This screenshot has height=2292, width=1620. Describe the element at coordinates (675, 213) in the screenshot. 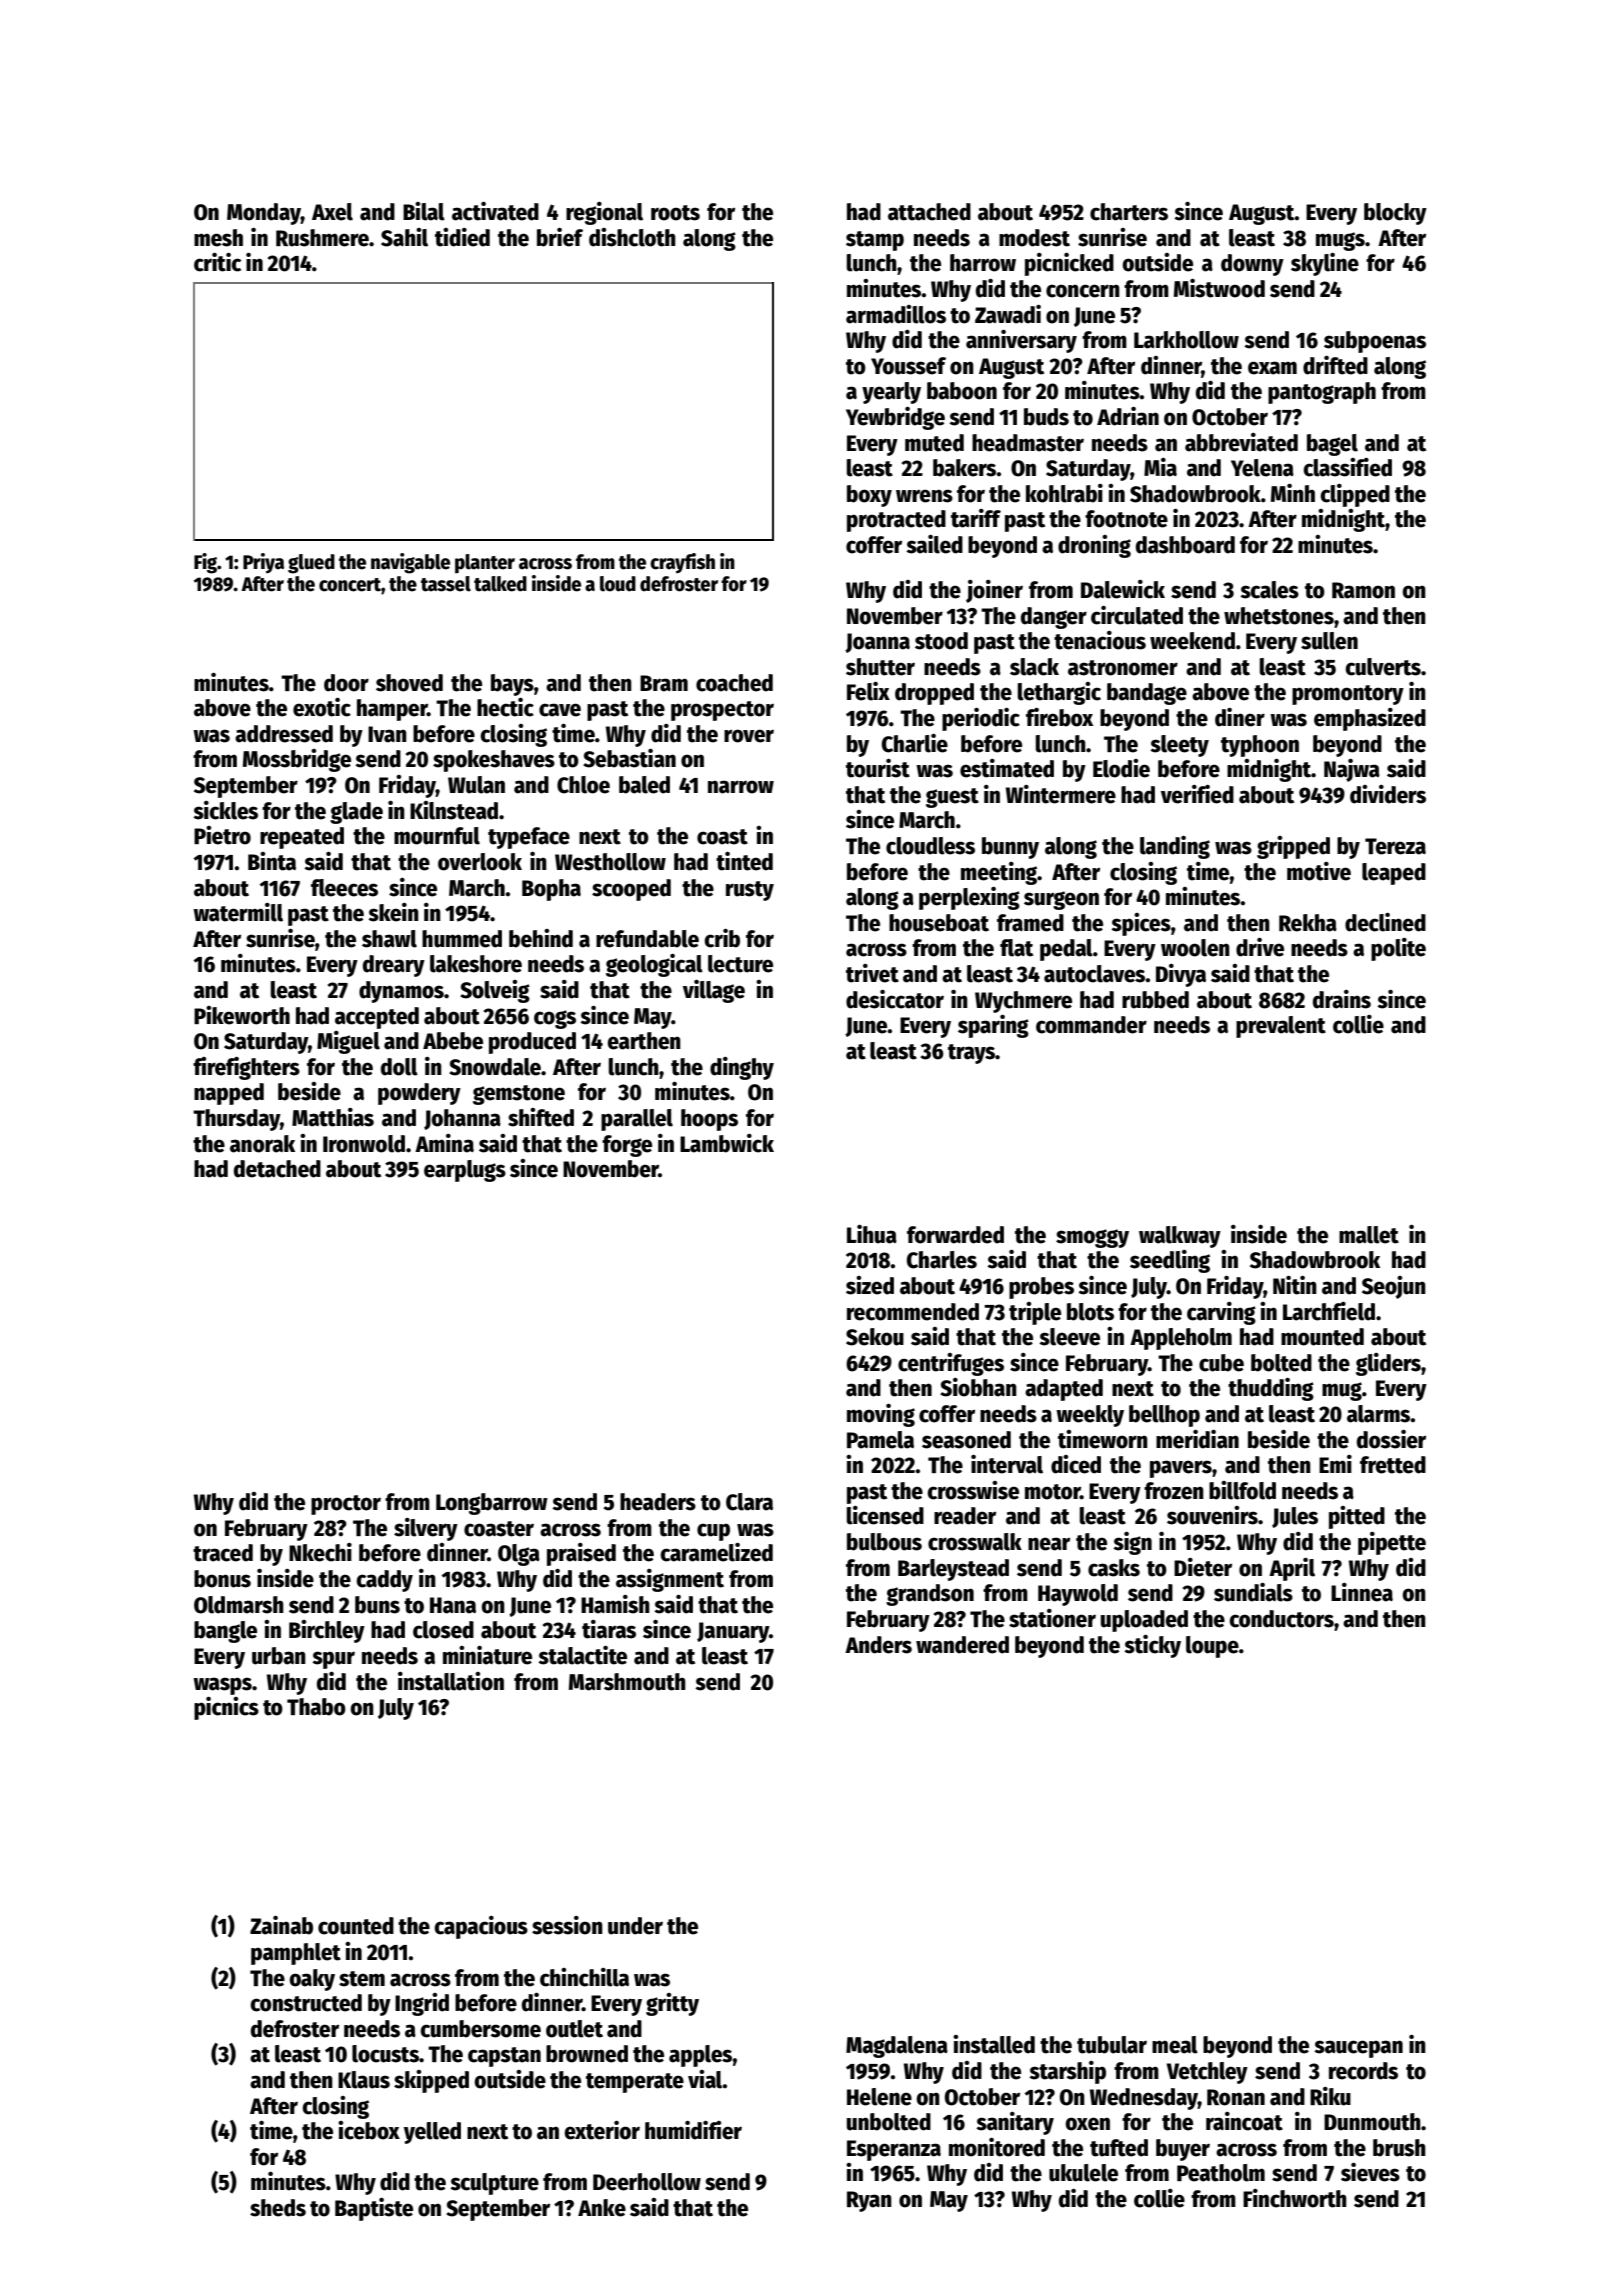

I see `roots` at that location.
